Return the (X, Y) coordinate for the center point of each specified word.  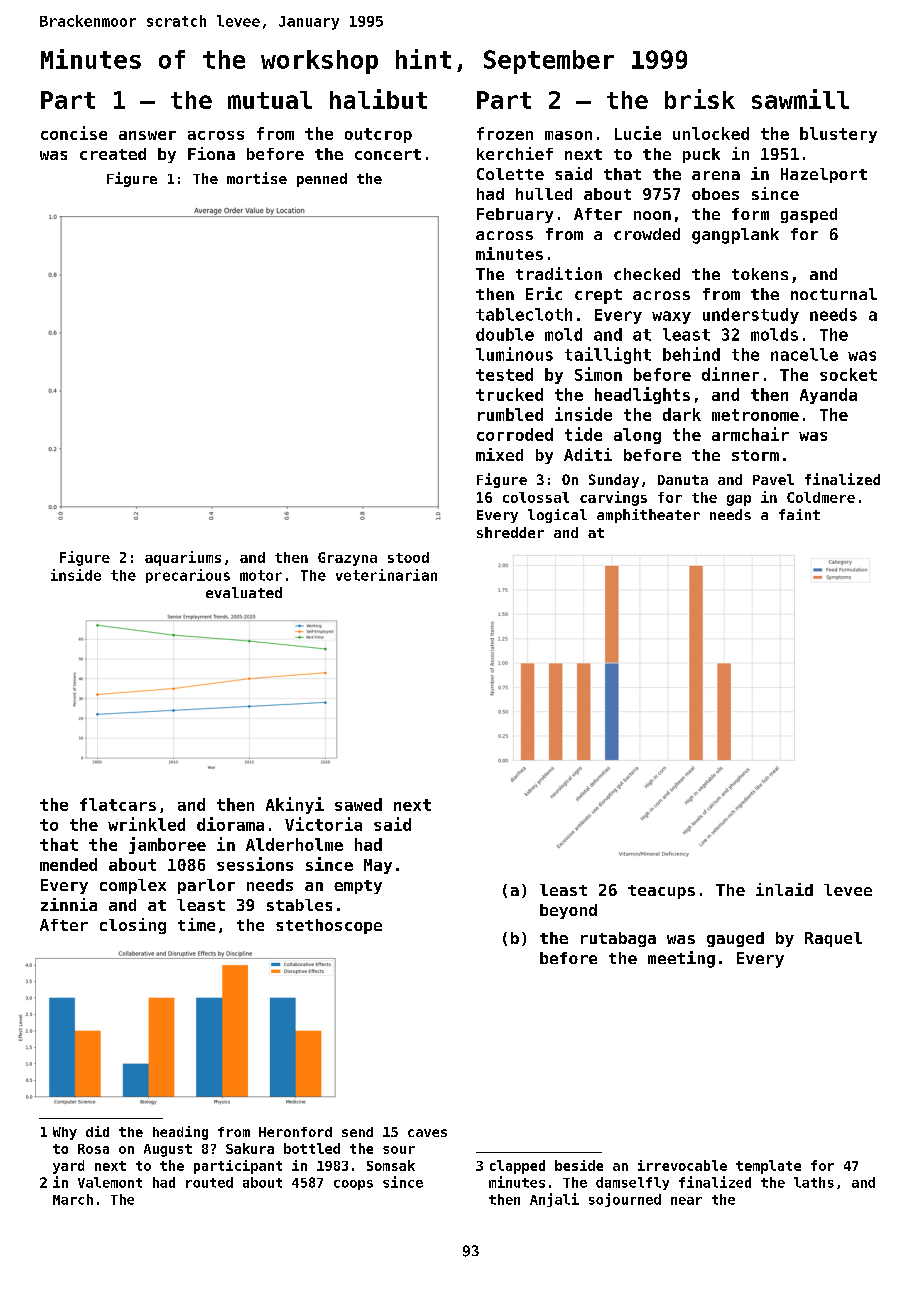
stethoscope (329, 926)
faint (799, 514)
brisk (700, 99)
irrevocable (682, 1165)
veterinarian (386, 575)
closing (133, 926)
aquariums (183, 558)
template (768, 1167)
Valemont (110, 1182)
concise (74, 133)
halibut (378, 99)
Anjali (554, 1200)
